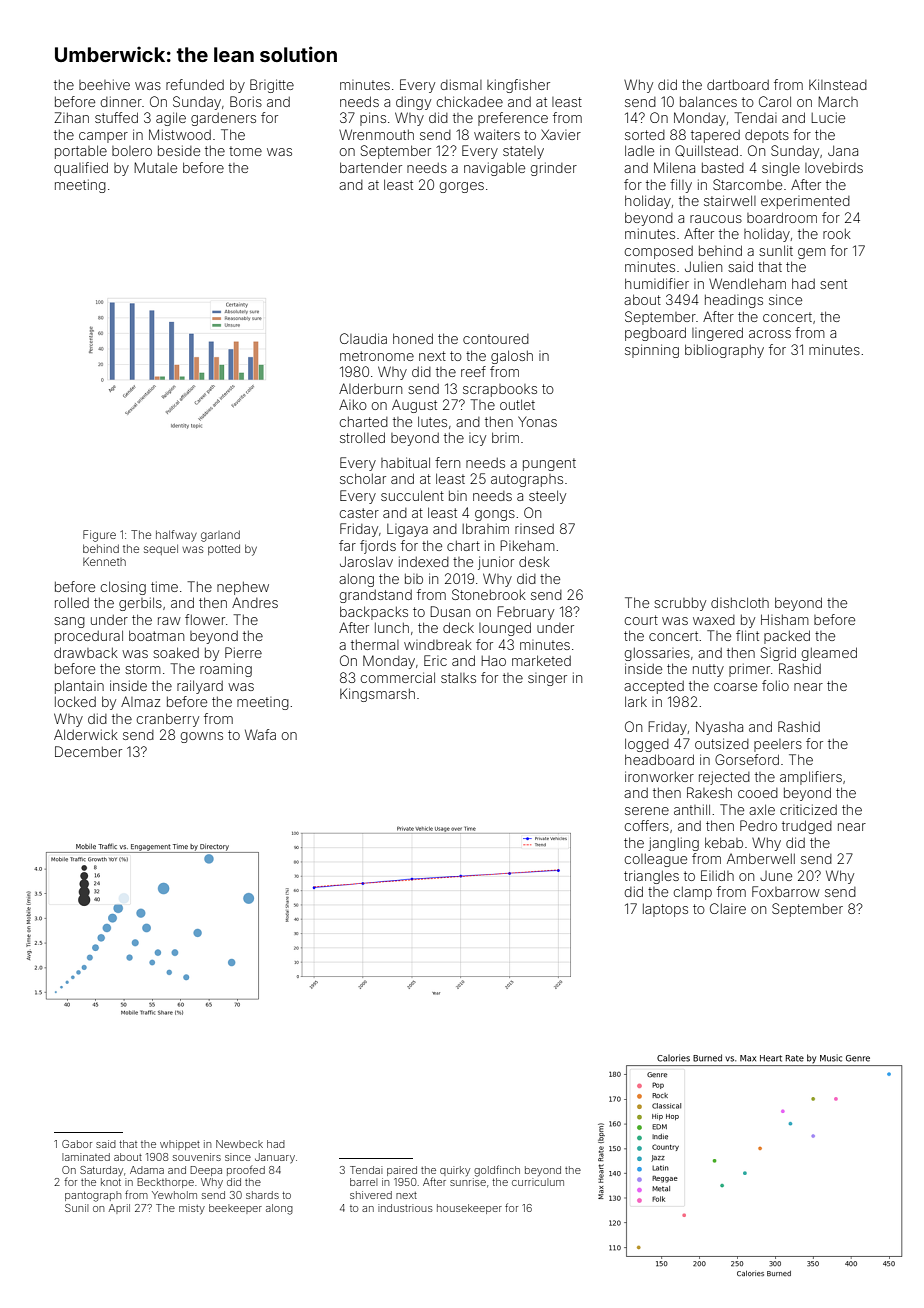 This image has width=924, height=1308. I want to click on housekeeper, so click(469, 1209).
